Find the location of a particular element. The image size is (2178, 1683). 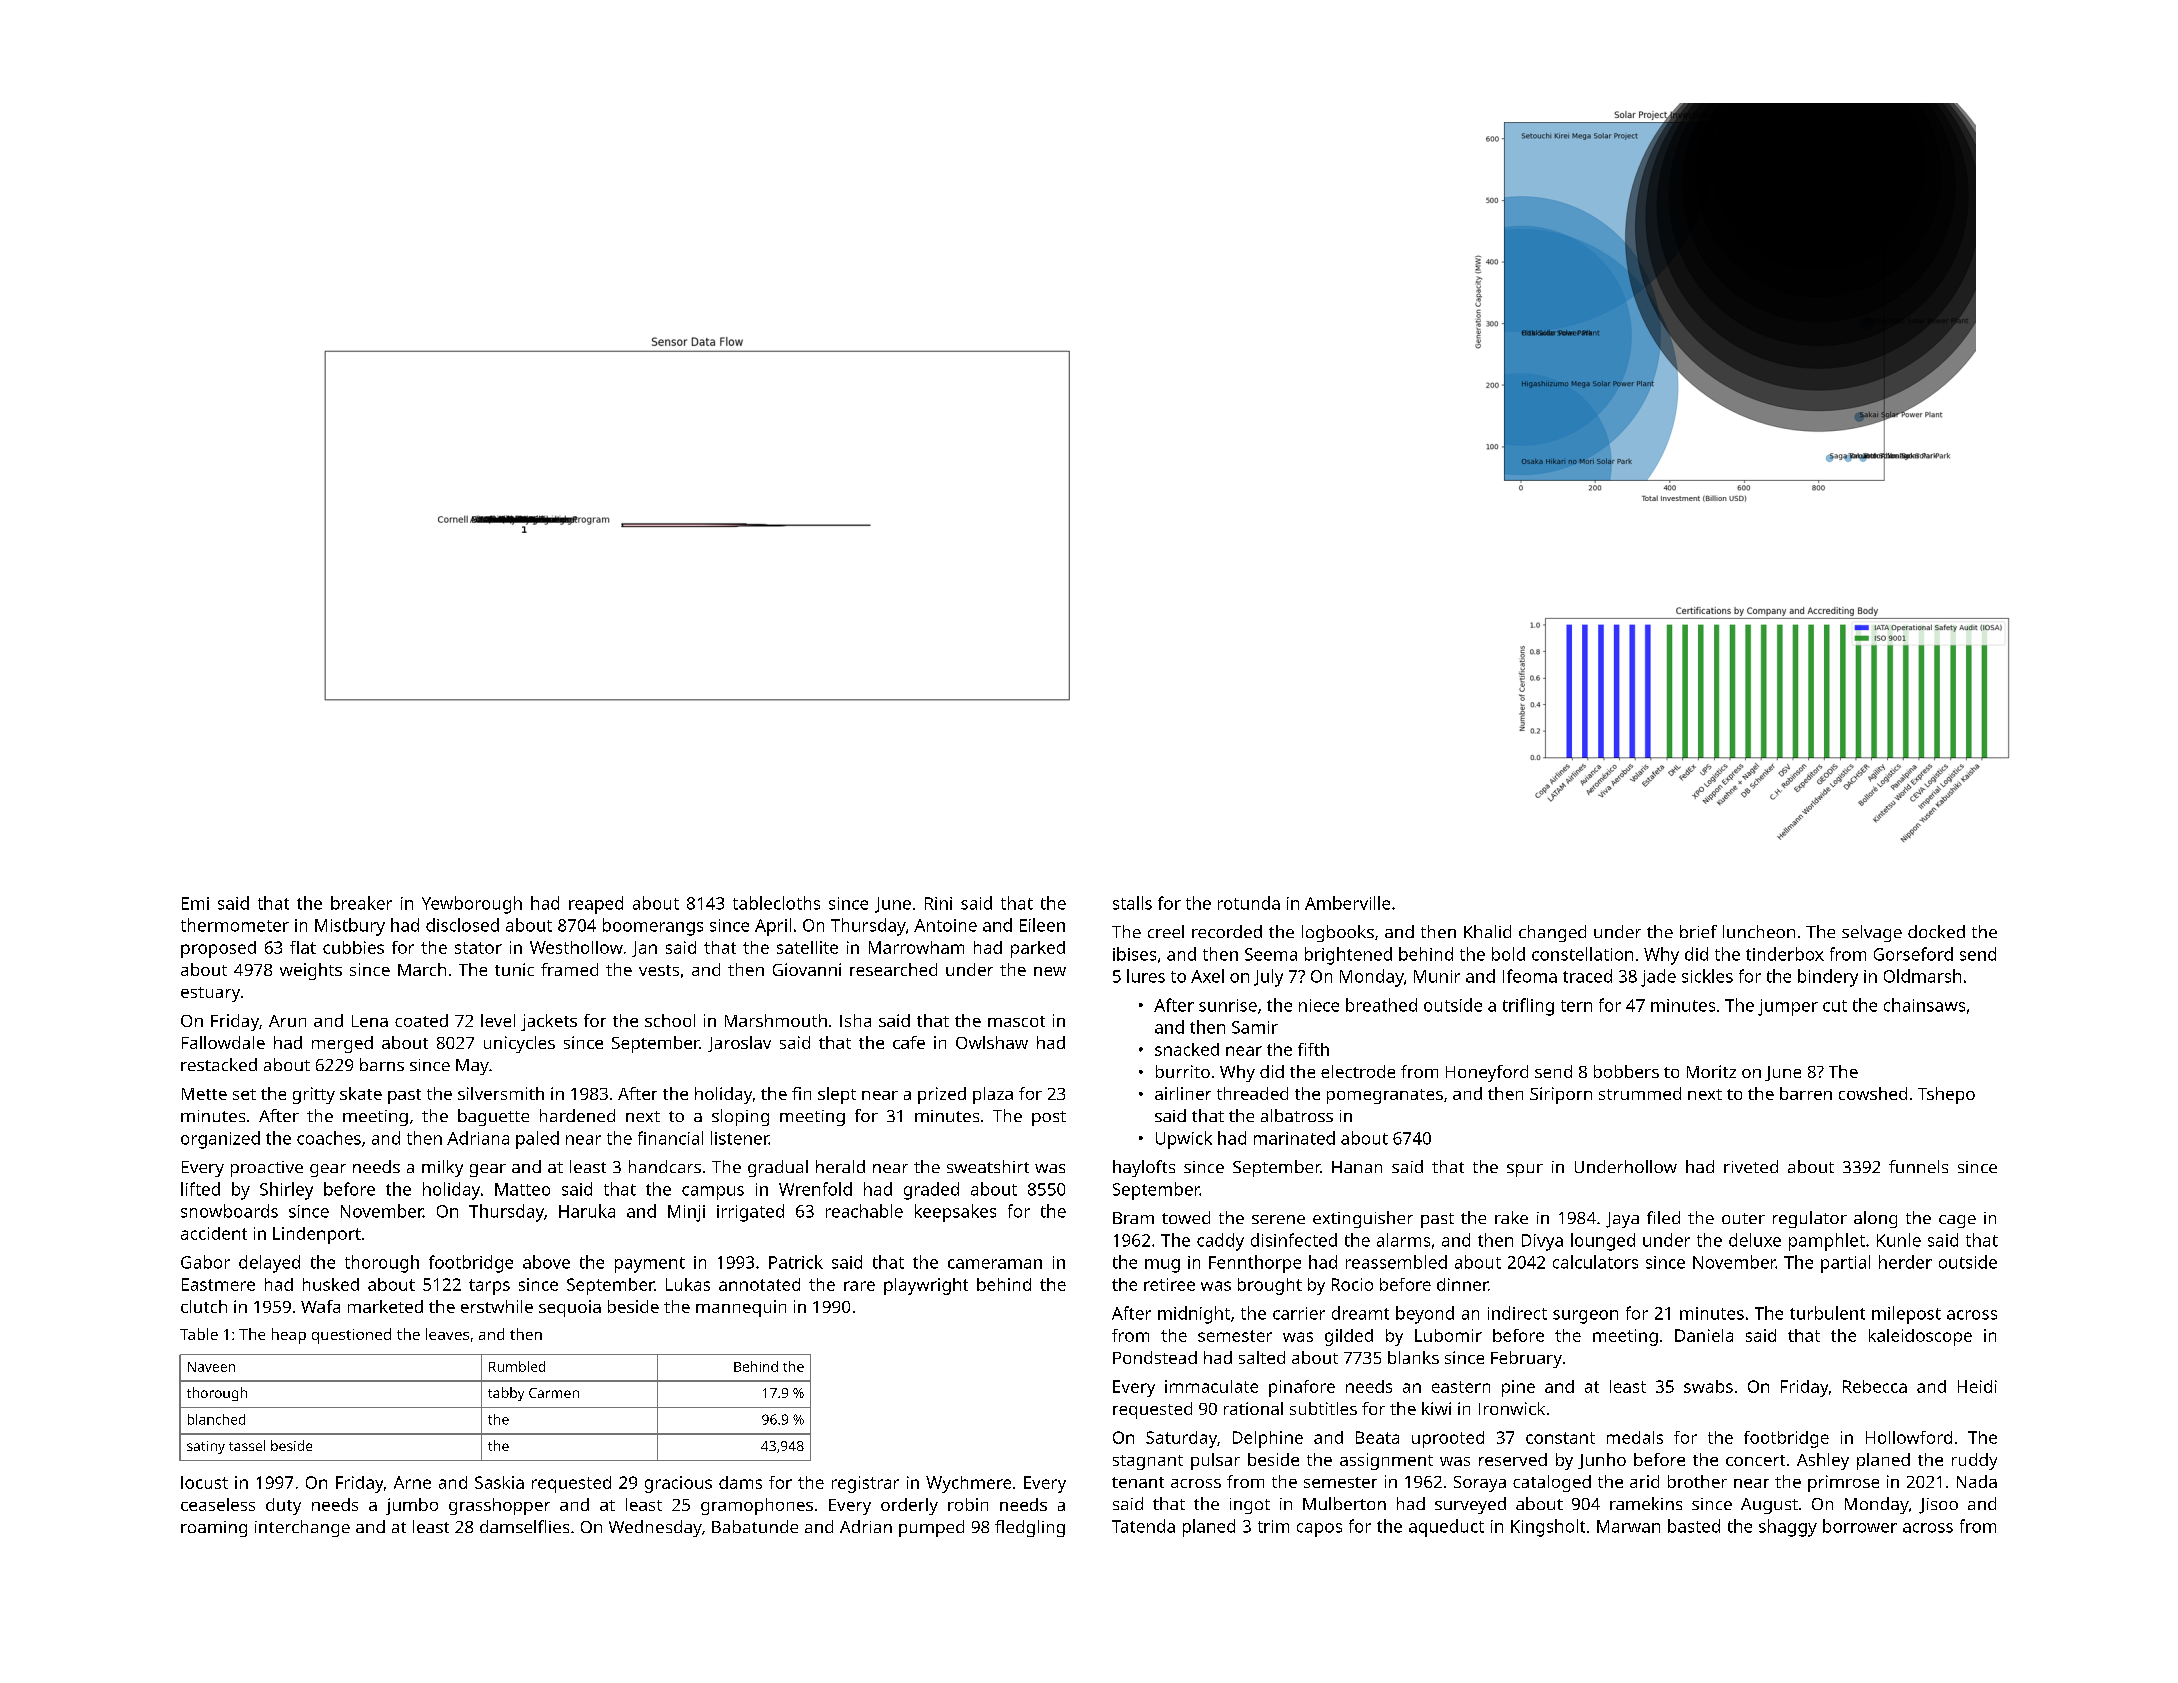

Rini is located at coordinates (938, 903).
